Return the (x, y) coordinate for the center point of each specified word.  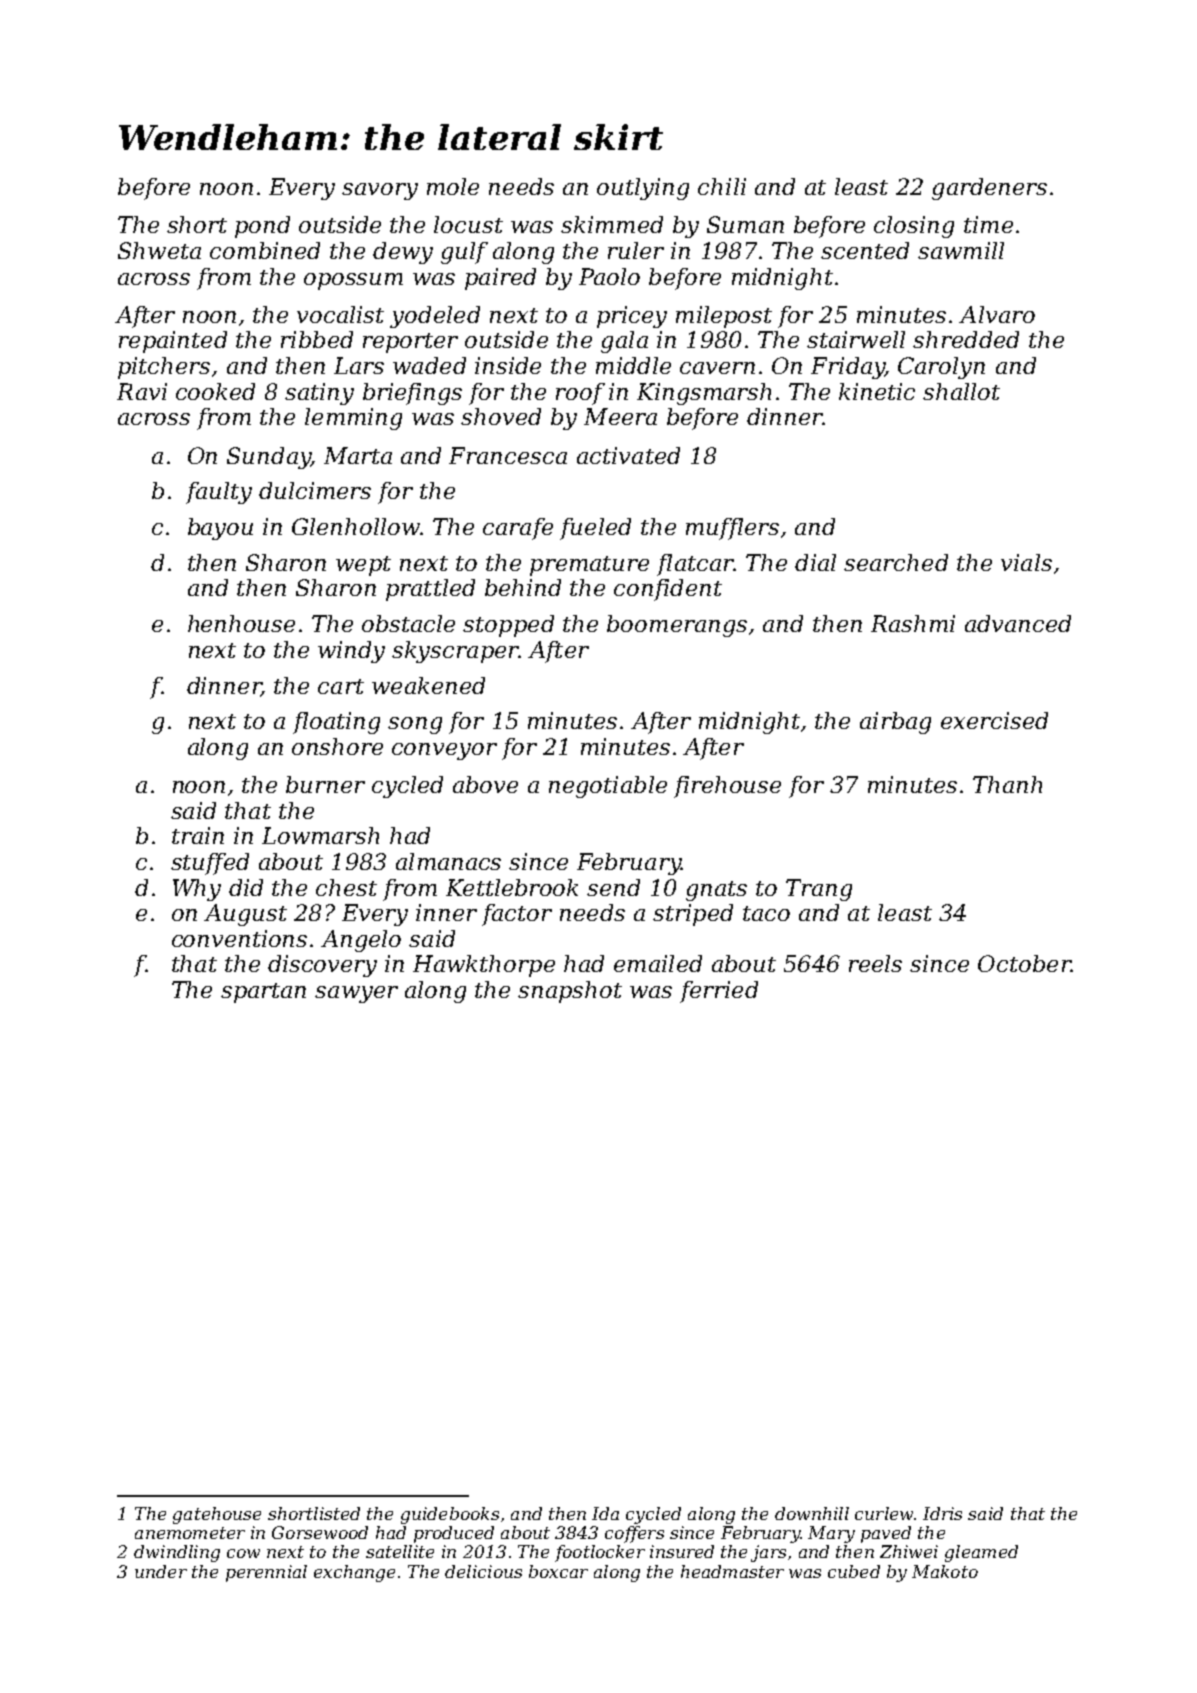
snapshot (570, 992)
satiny (319, 394)
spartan (263, 993)
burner (325, 784)
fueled (595, 529)
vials (1026, 562)
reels (875, 963)
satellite (400, 1551)
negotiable (608, 787)
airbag (895, 723)
